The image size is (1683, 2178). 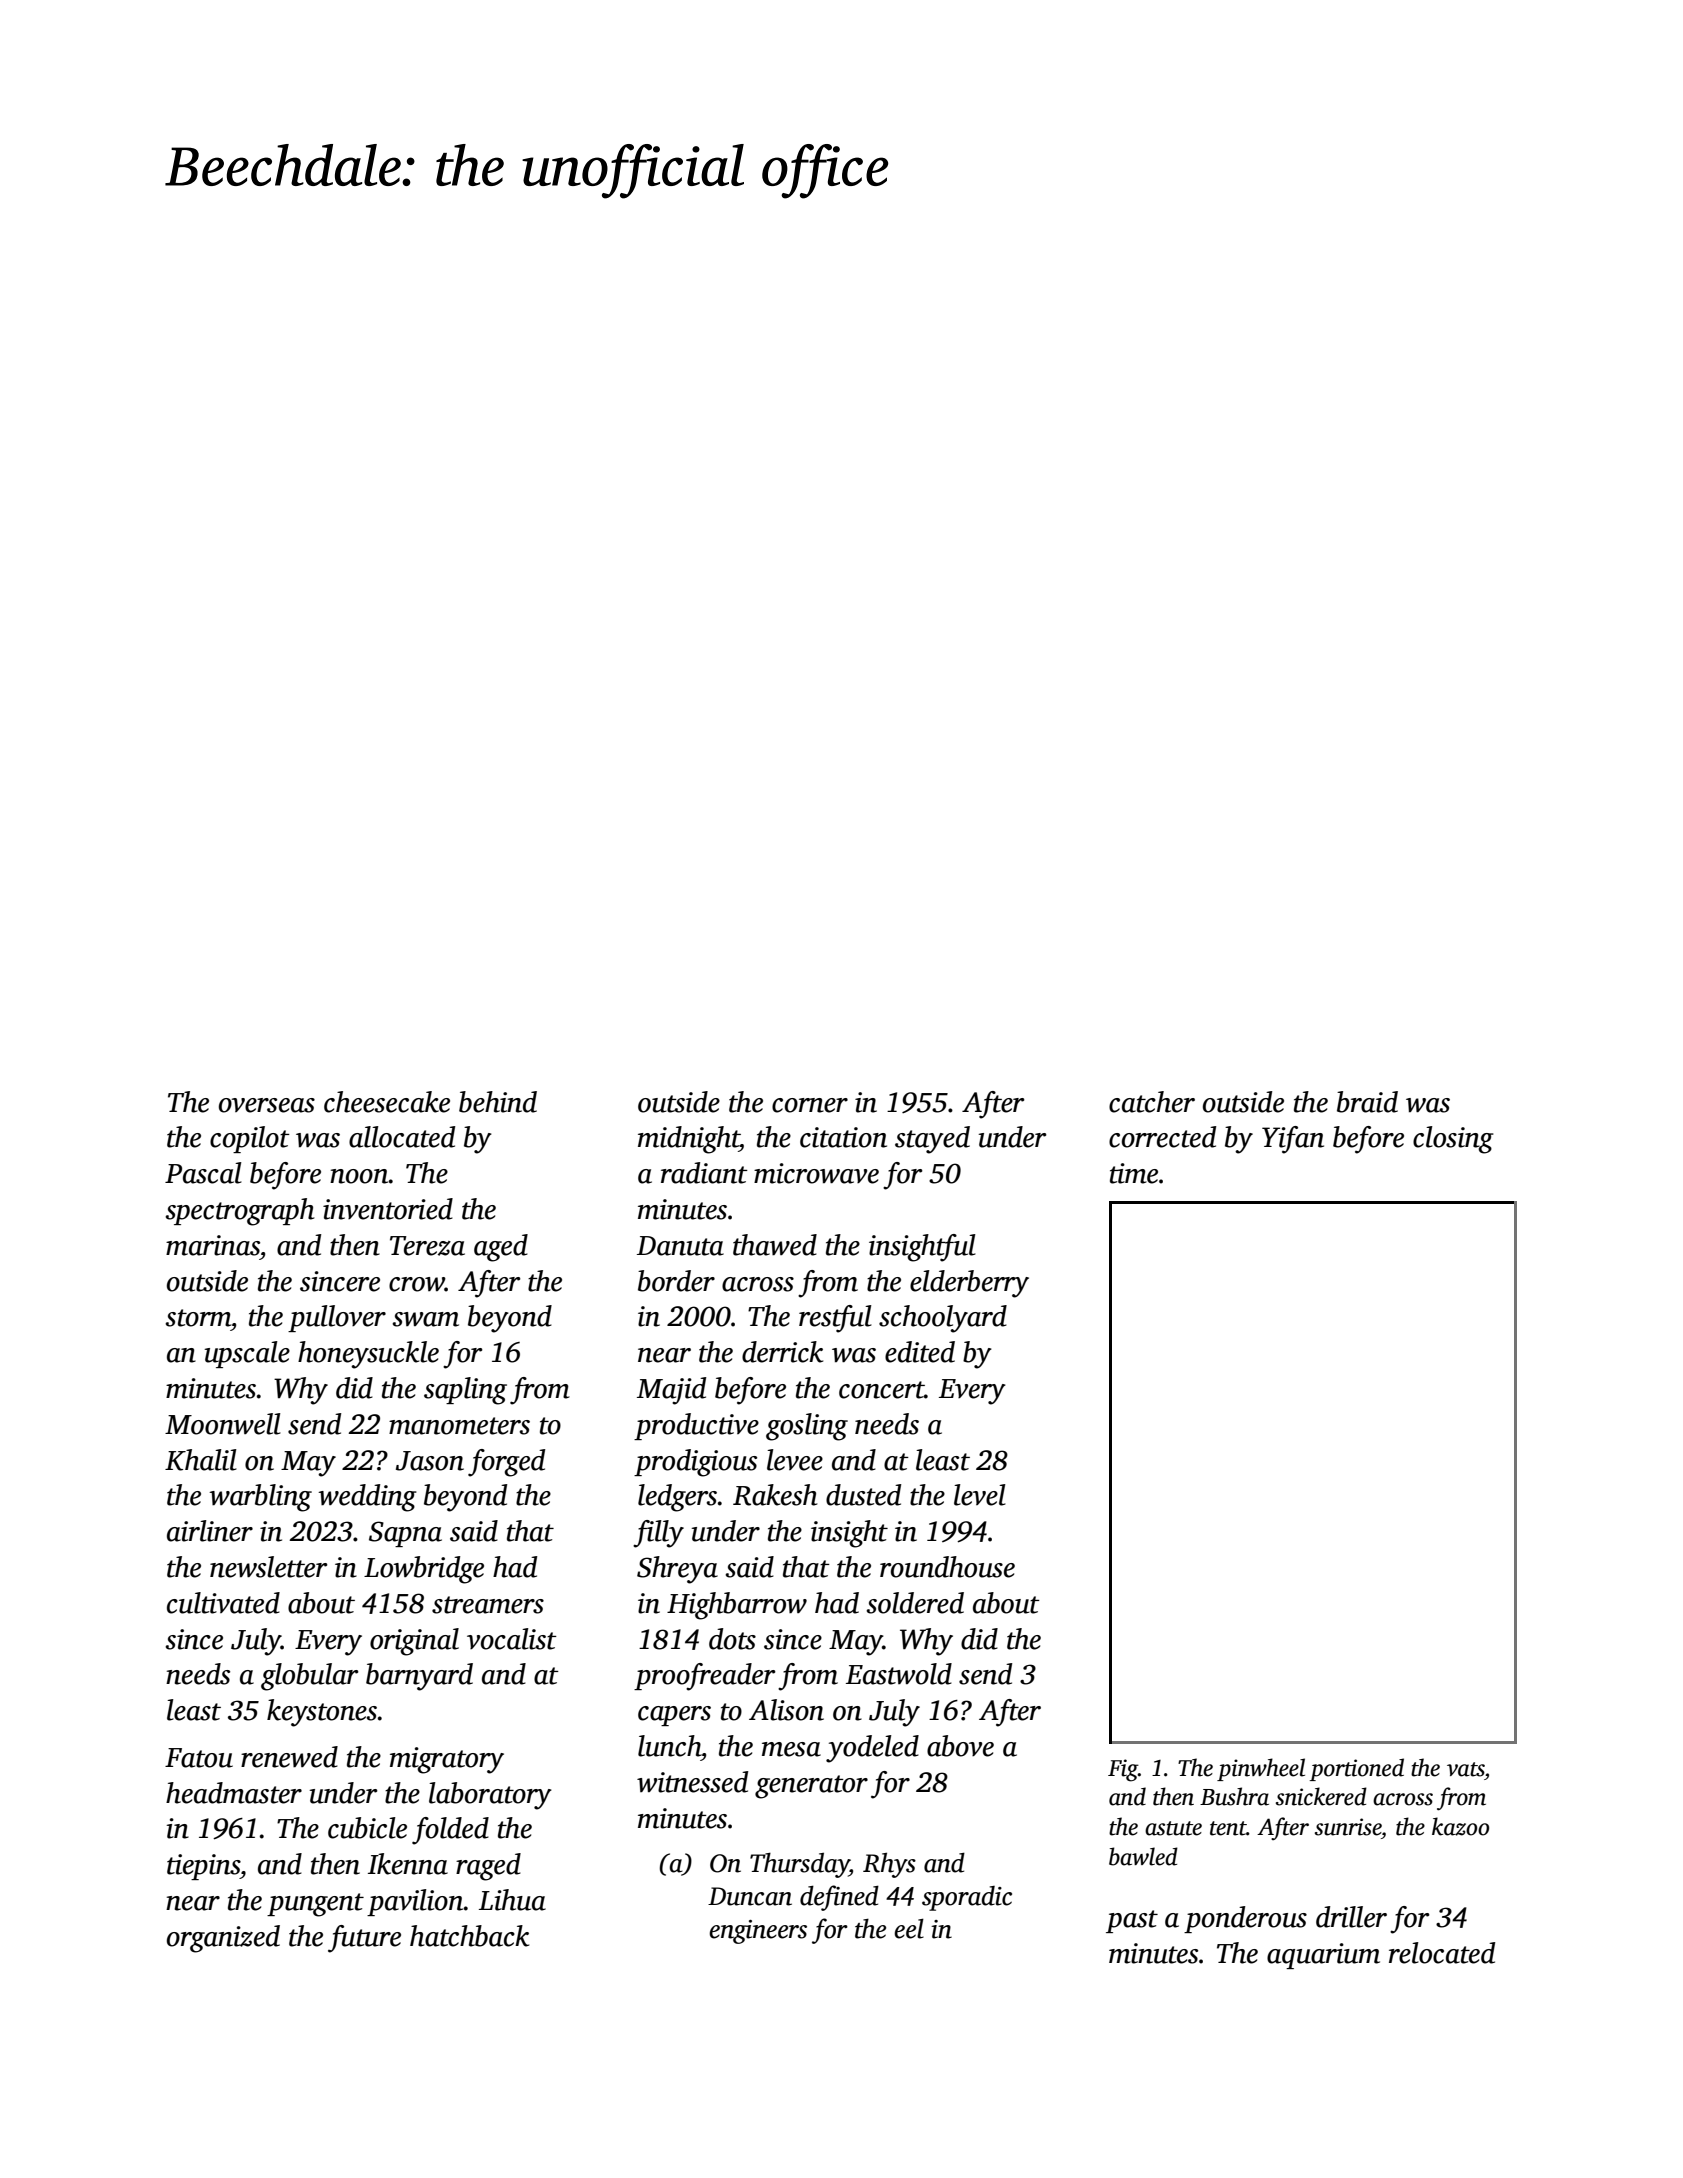 I want to click on corner, so click(x=810, y=1105).
